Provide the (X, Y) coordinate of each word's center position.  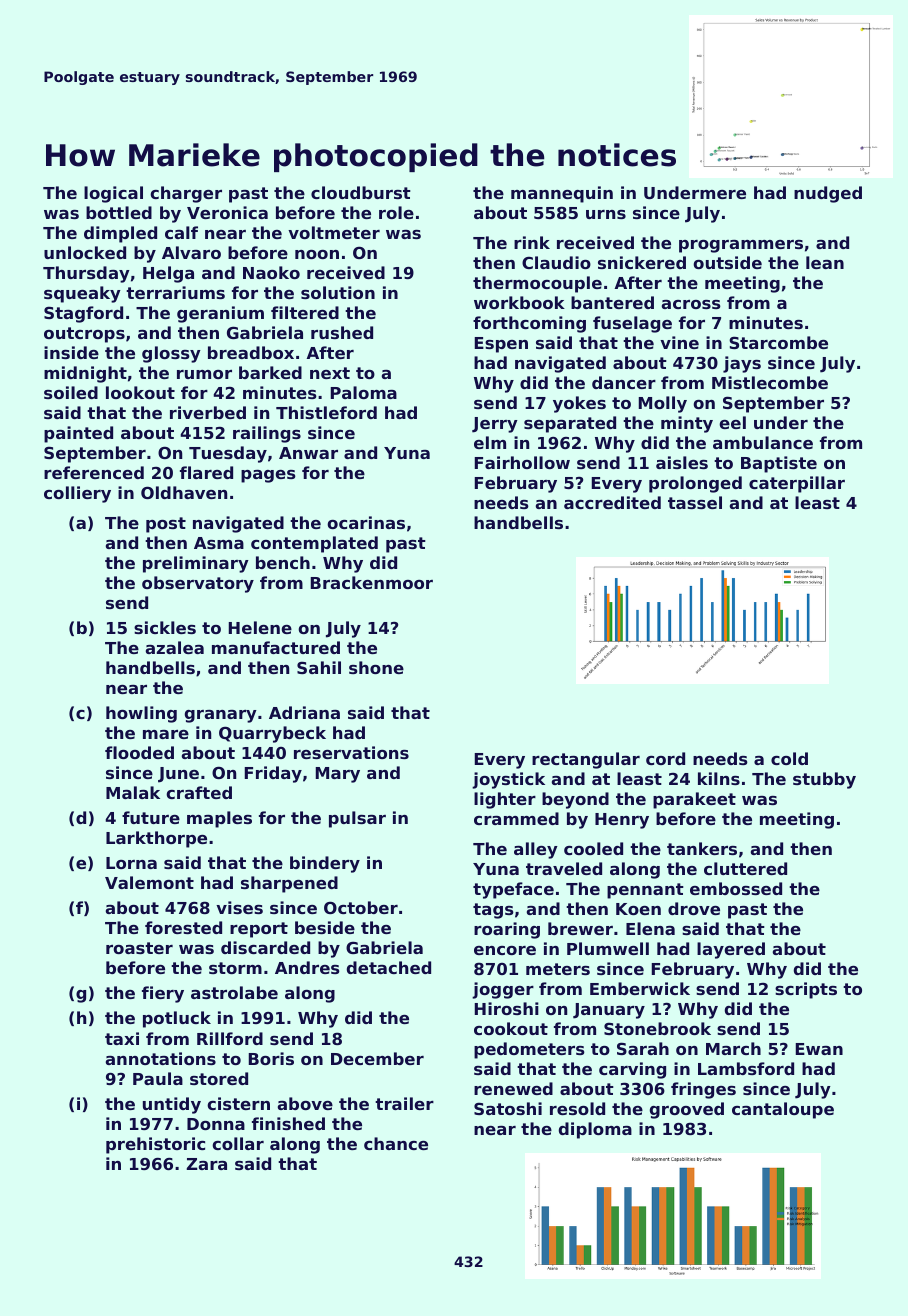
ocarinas (366, 522)
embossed (736, 888)
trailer (404, 1103)
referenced (94, 472)
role (396, 212)
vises (239, 907)
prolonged (695, 484)
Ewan (819, 1049)
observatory (198, 584)
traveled (564, 868)
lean (825, 262)
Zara (206, 1164)
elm (490, 442)
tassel (695, 502)
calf (181, 232)
